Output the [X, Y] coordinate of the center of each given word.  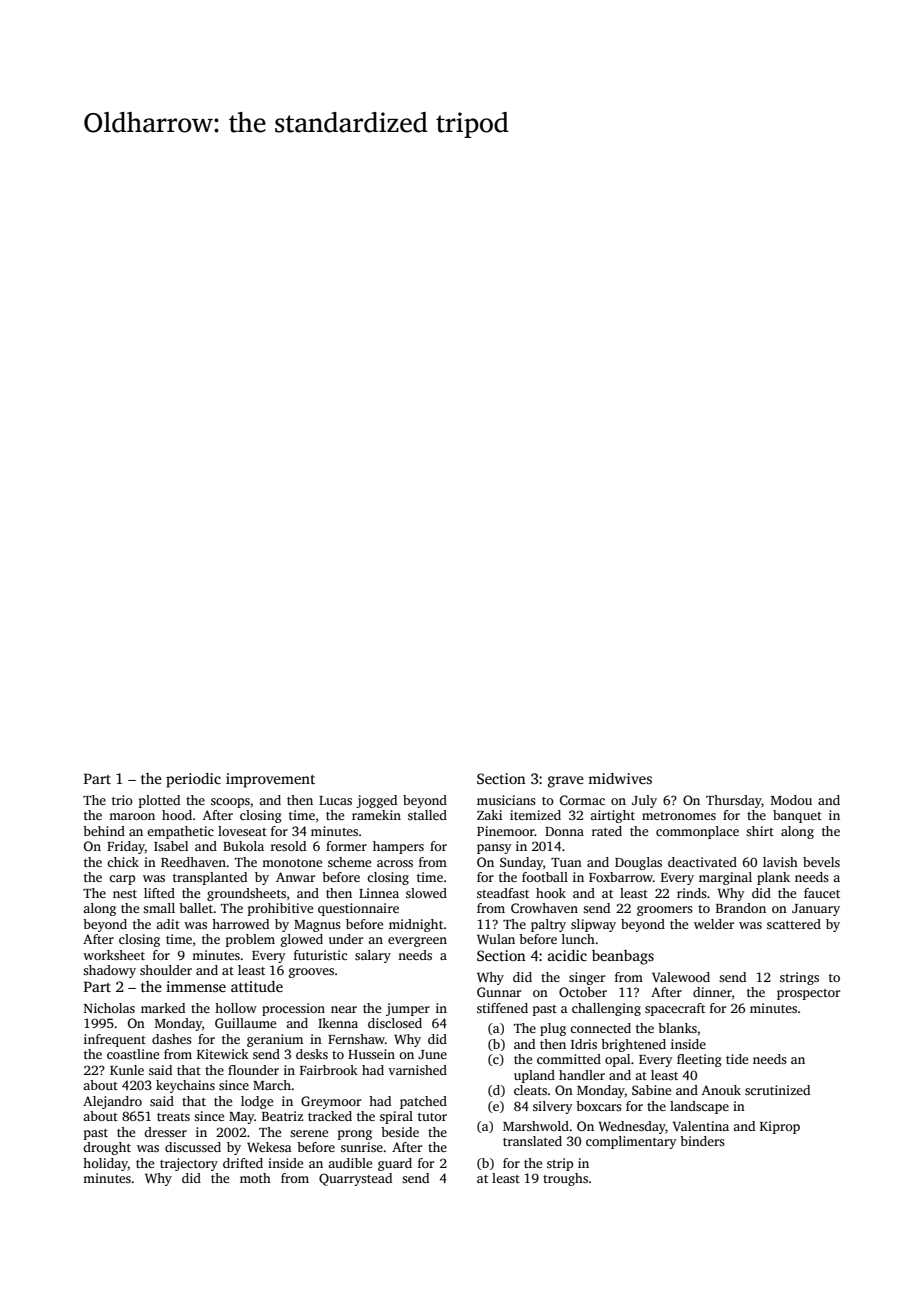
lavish [780, 862]
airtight [612, 816]
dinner [712, 992]
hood [177, 815]
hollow [236, 1008]
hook [551, 893]
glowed [302, 940]
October [583, 992]
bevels [821, 862]
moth [255, 1178]
